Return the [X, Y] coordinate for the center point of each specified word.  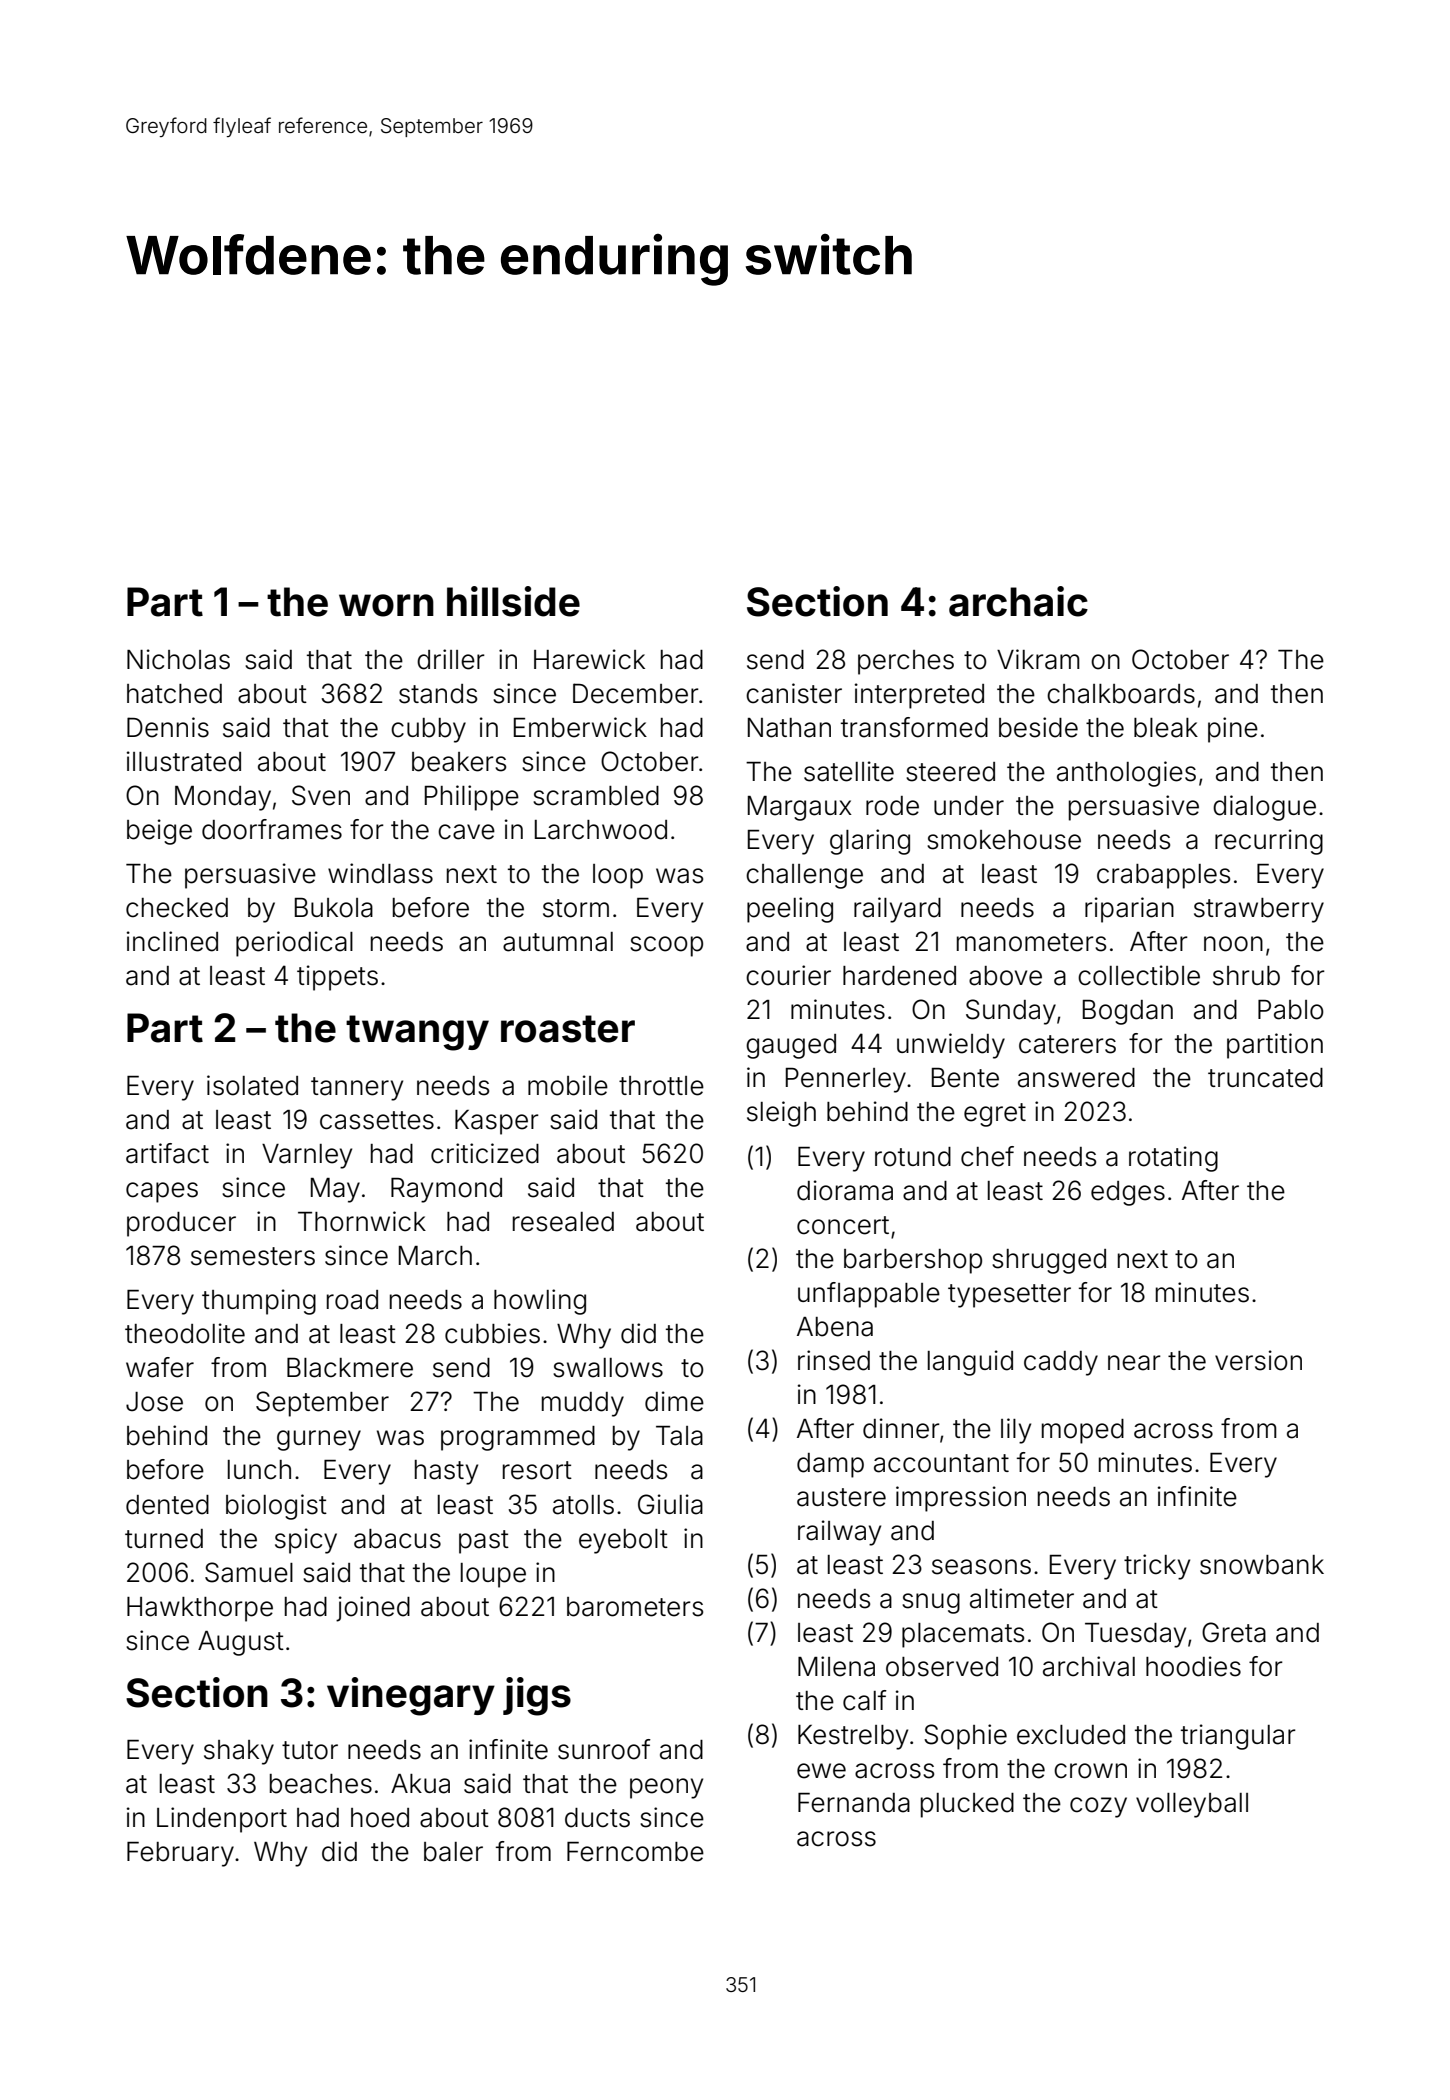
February [180, 1854]
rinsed [834, 1360]
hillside [513, 601]
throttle [661, 1086]
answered [1076, 1078]
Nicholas [178, 659]
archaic [1018, 601]
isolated [252, 1085]
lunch [259, 1470]
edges [1128, 1193]
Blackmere [350, 1368]
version [1258, 1360]
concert [843, 1225]
